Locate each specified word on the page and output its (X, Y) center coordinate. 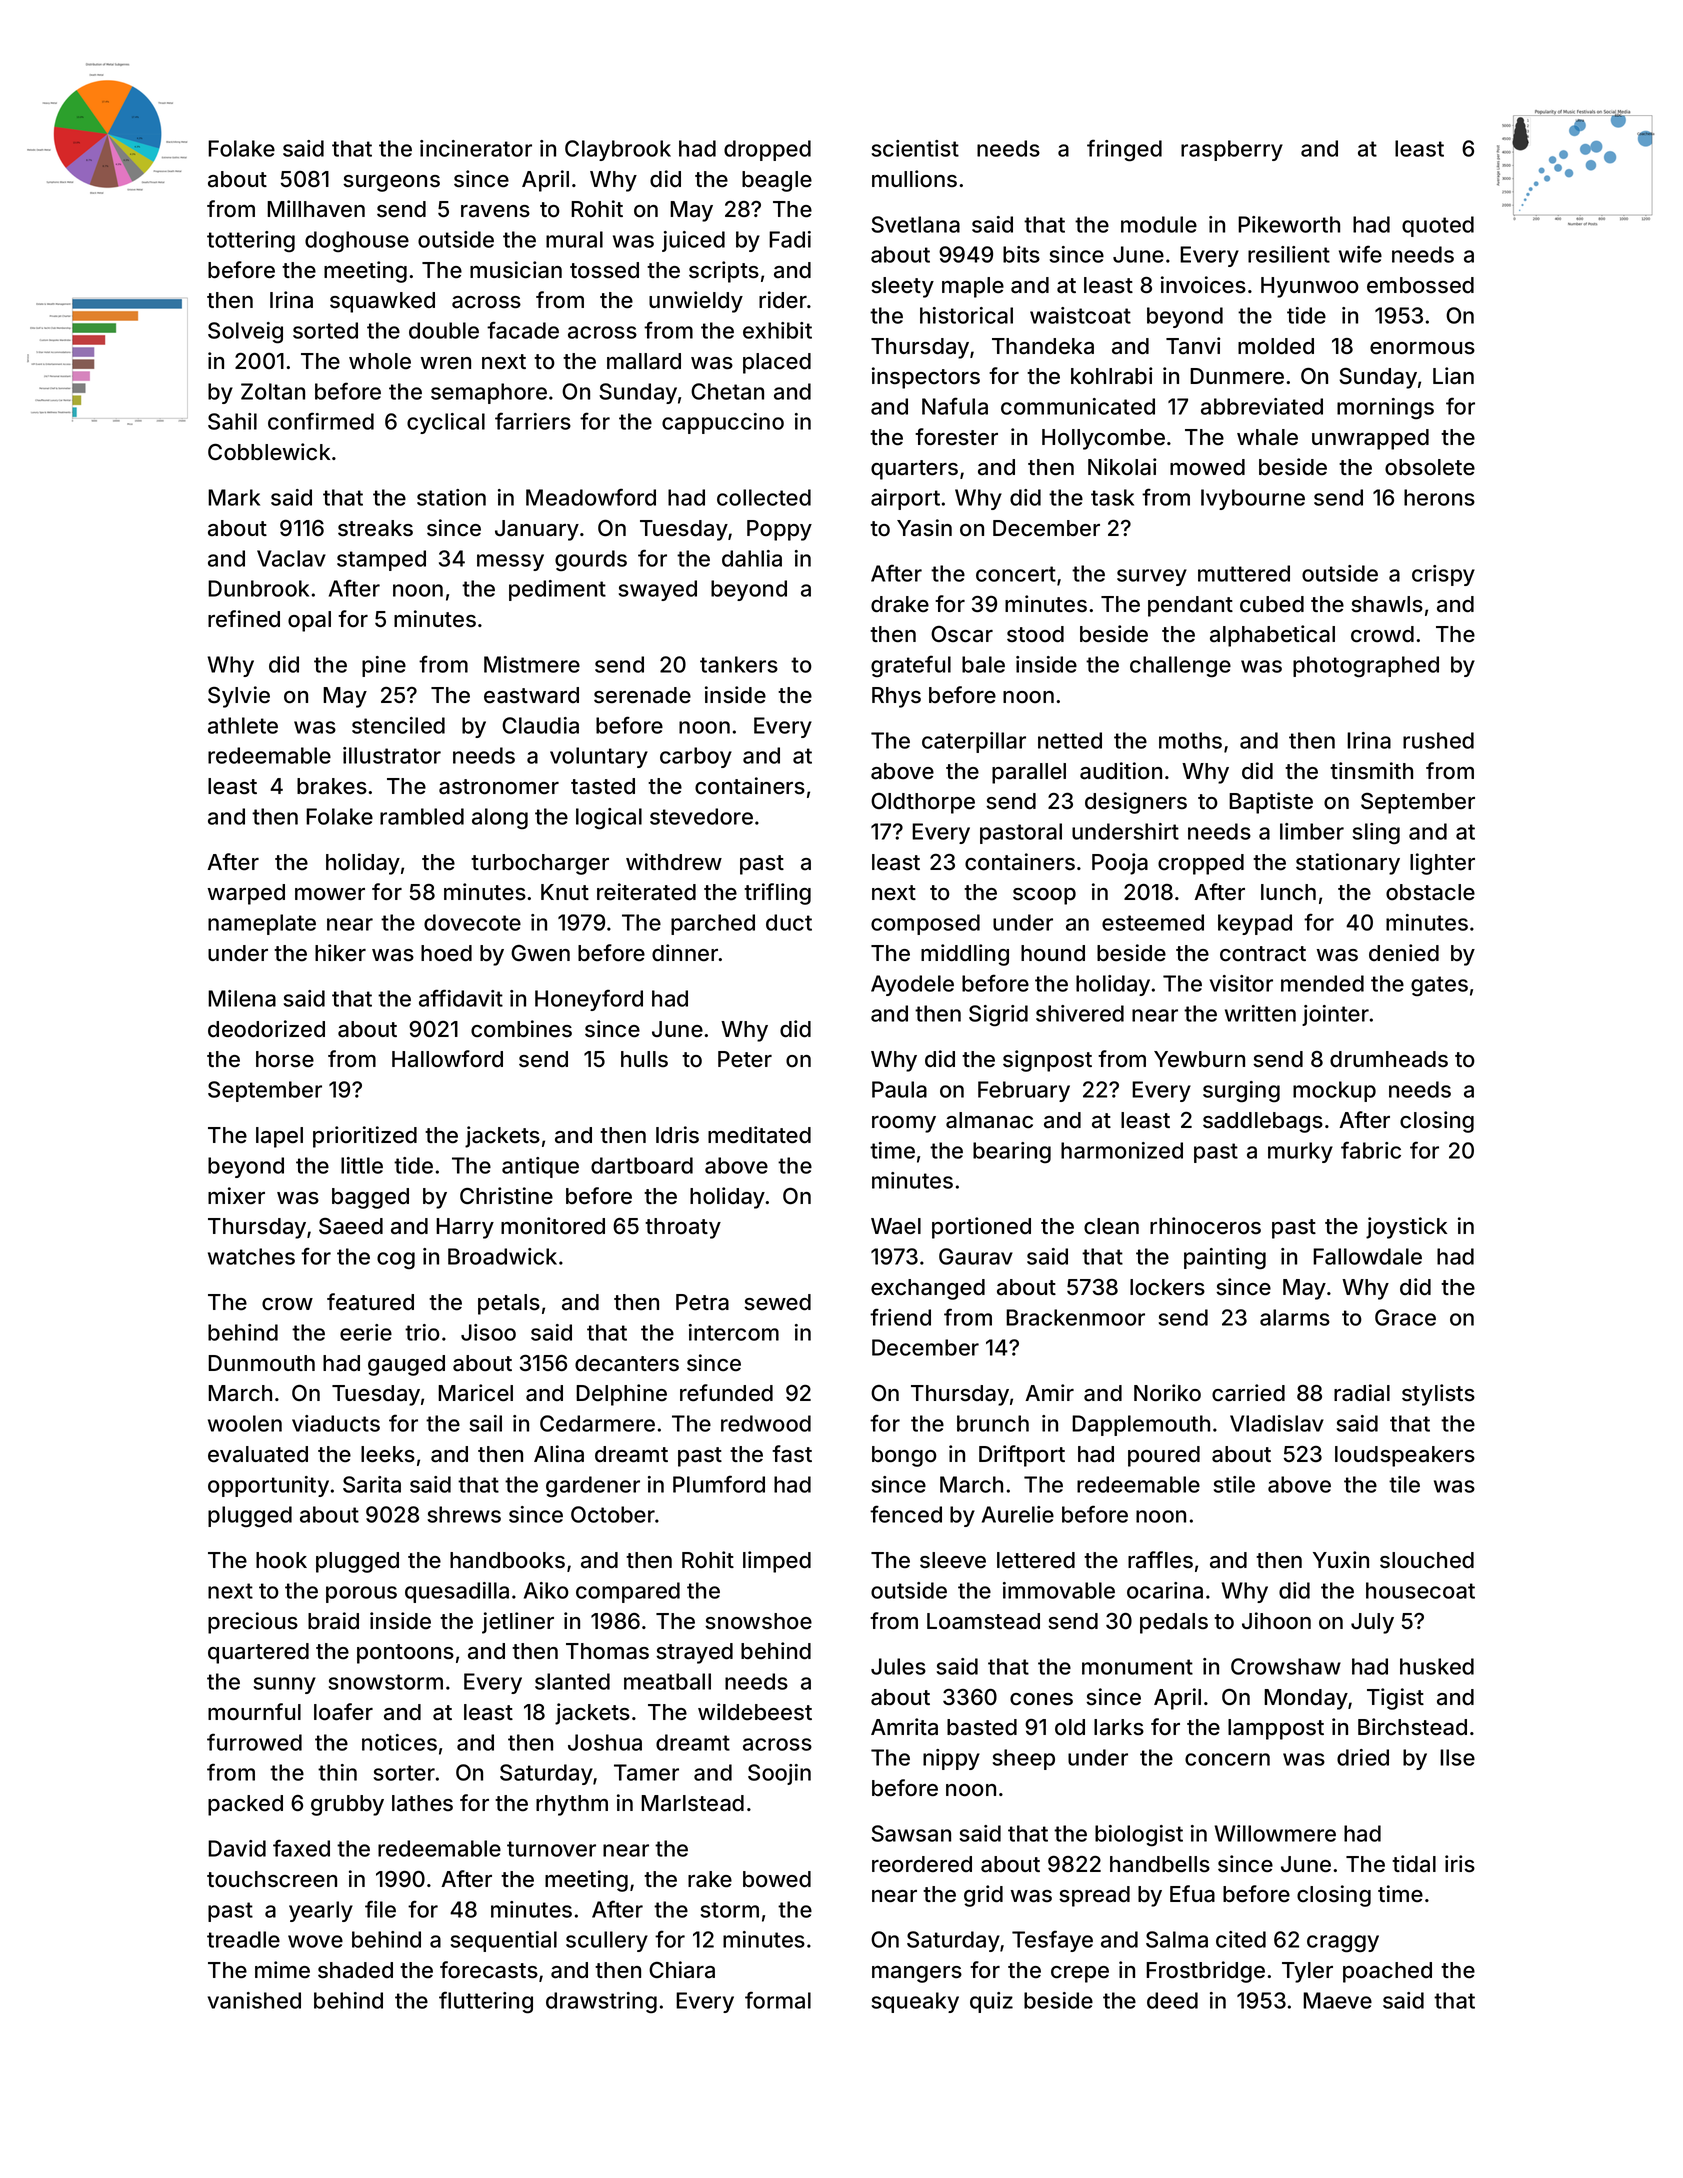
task (1112, 497)
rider (783, 300)
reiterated (646, 892)
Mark (234, 497)
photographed (1366, 667)
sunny (285, 1685)
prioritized (365, 1137)
